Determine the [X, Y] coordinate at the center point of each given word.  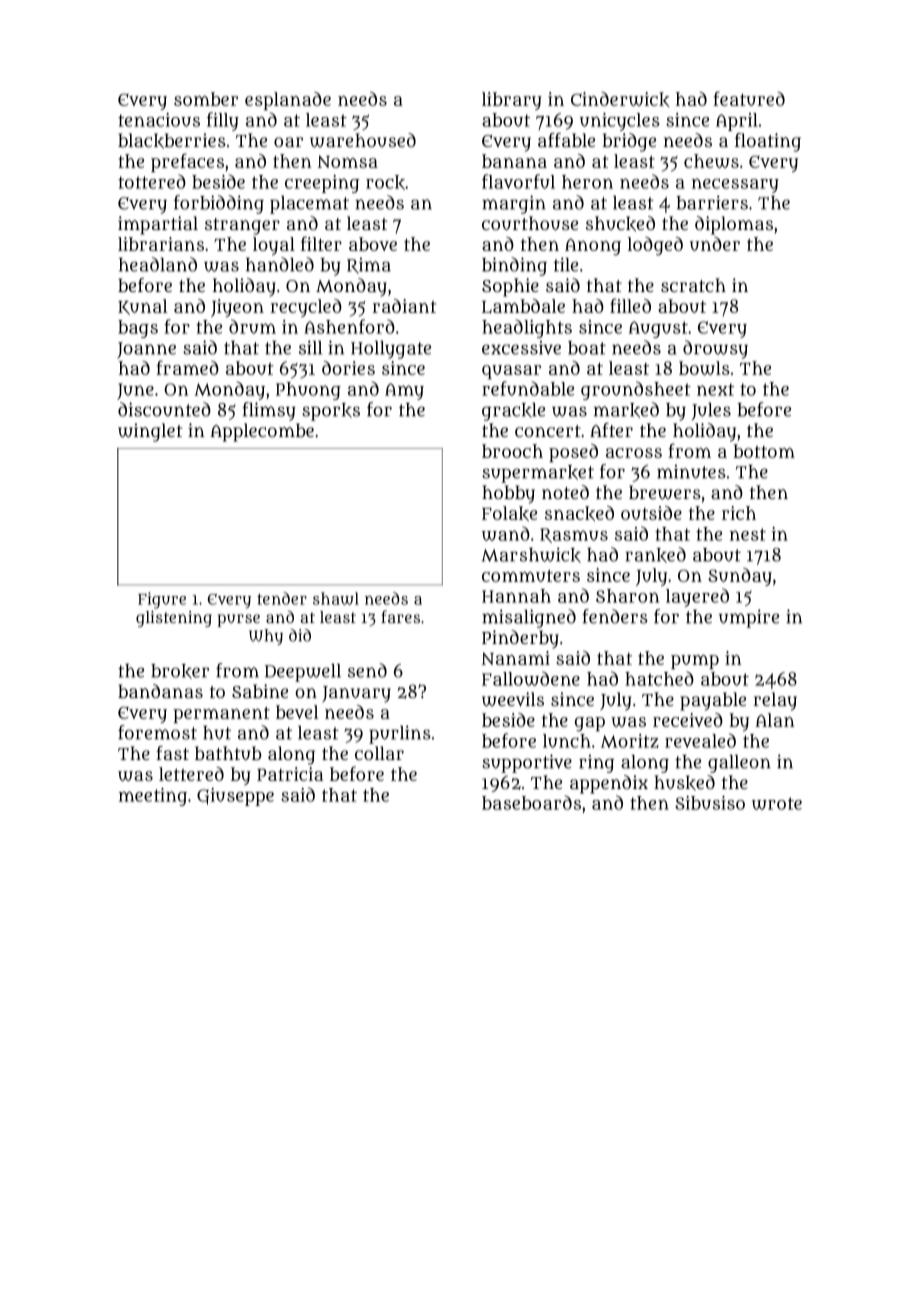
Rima [369, 266]
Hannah [516, 596]
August [658, 329]
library [512, 101]
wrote [777, 803]
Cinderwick [620, 99]
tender [282, 598]
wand [506, 533]
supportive [527, 763]
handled [280, 264]
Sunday [740, 577]
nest [748, 534]
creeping [322, 184]
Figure [162, 600]
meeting [153, 797]
